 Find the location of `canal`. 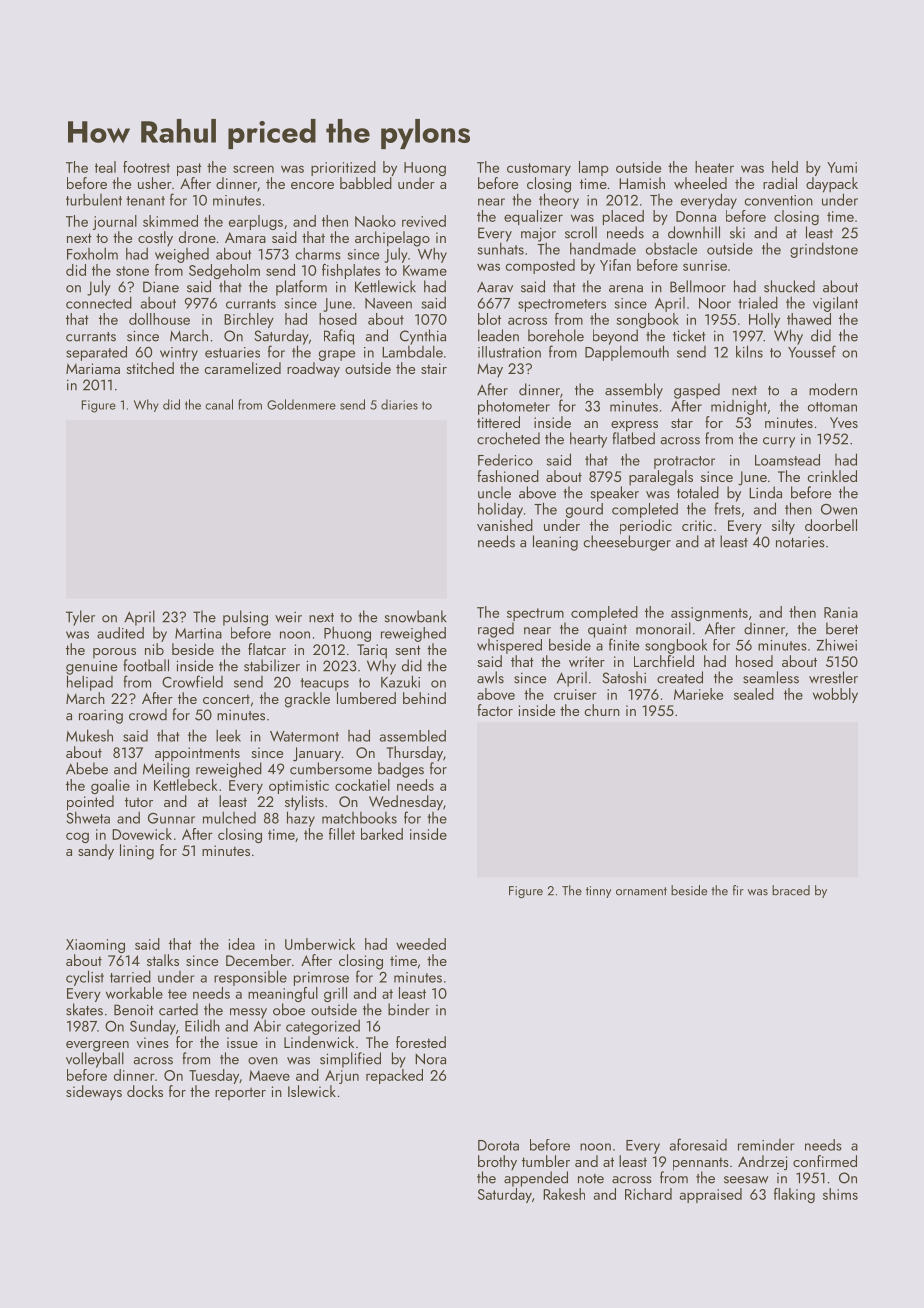

canal is located at coordinates (219, 404).
